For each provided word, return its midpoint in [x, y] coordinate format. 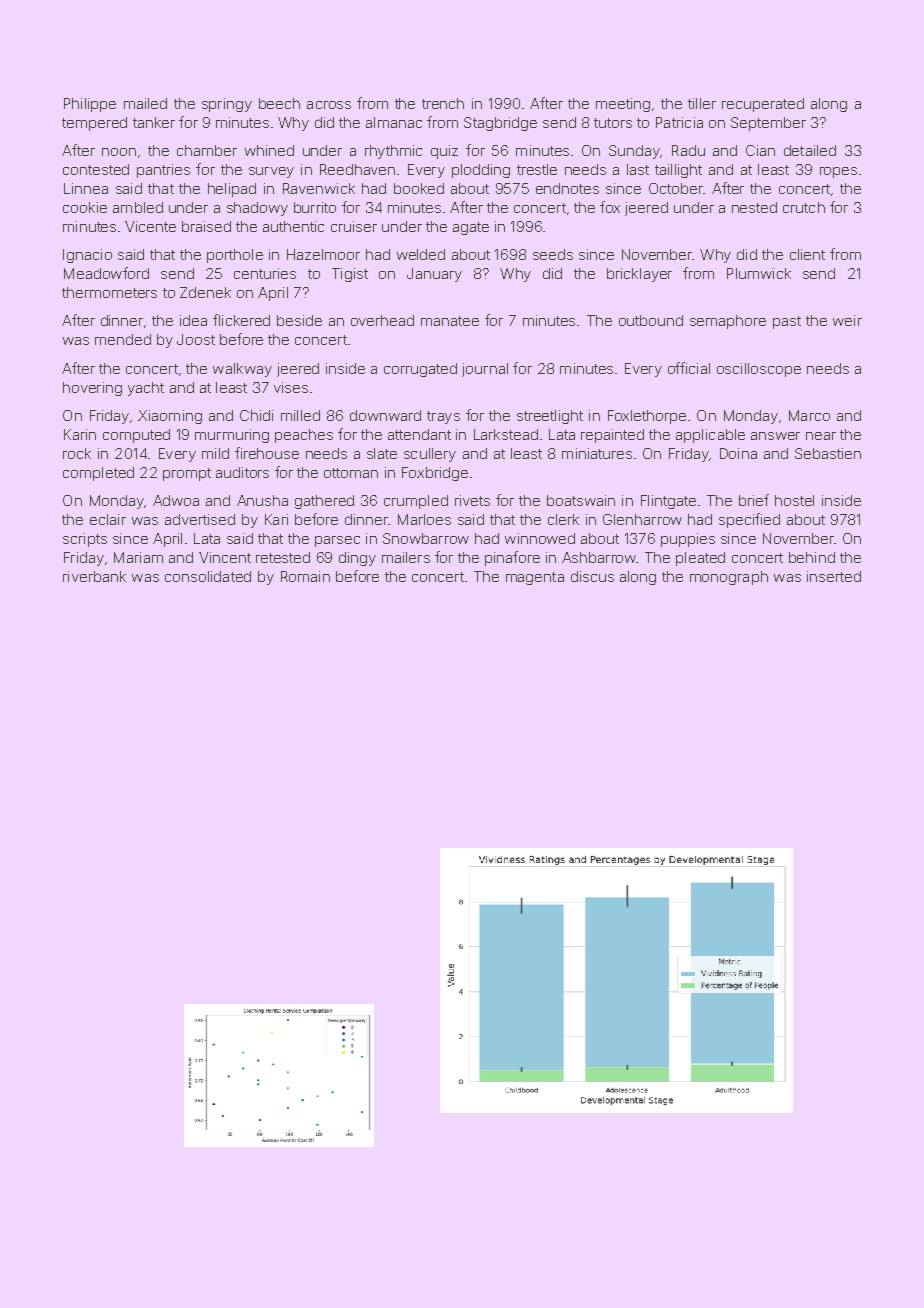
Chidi [256, 415]
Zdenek [205, 292]
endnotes [567, 188]
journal [485, 370]
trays [443, 417]
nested [754, 207]
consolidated [208, 576]
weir [847, 320]
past [787, 322]
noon [119, 152]
